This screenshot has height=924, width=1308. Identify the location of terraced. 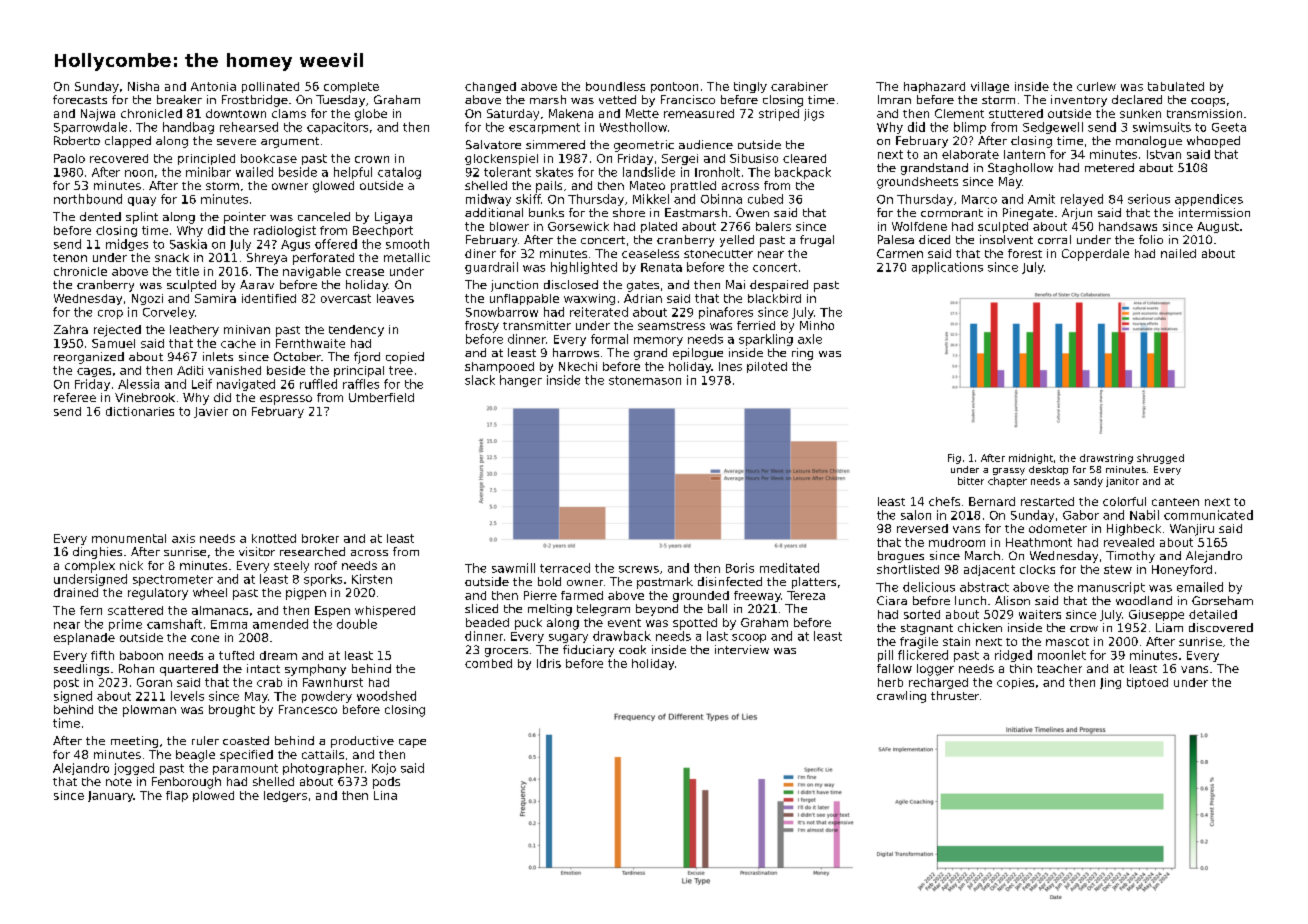
(565, 568).
